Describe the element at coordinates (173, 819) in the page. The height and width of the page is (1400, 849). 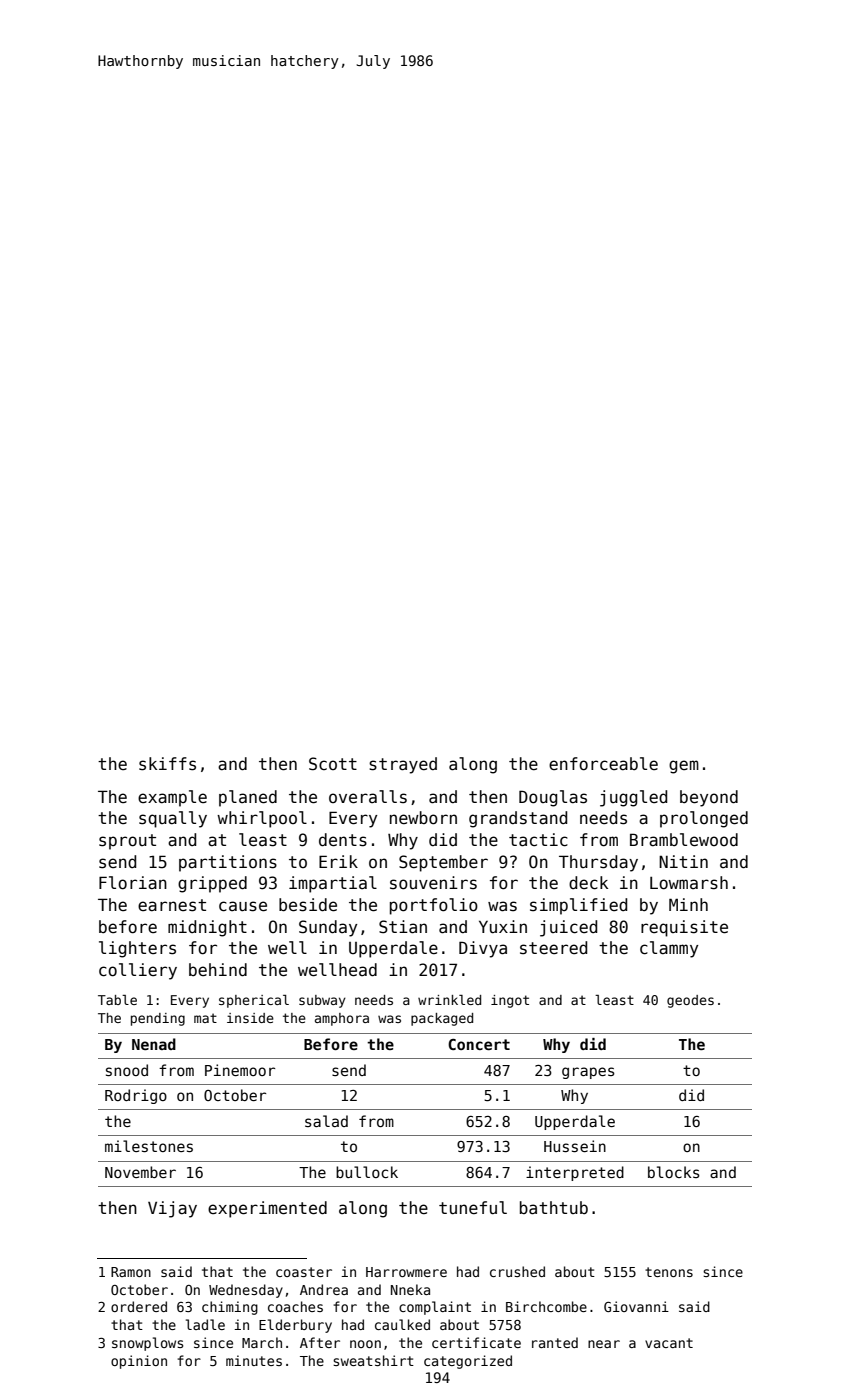
I see `squally` at that location.
